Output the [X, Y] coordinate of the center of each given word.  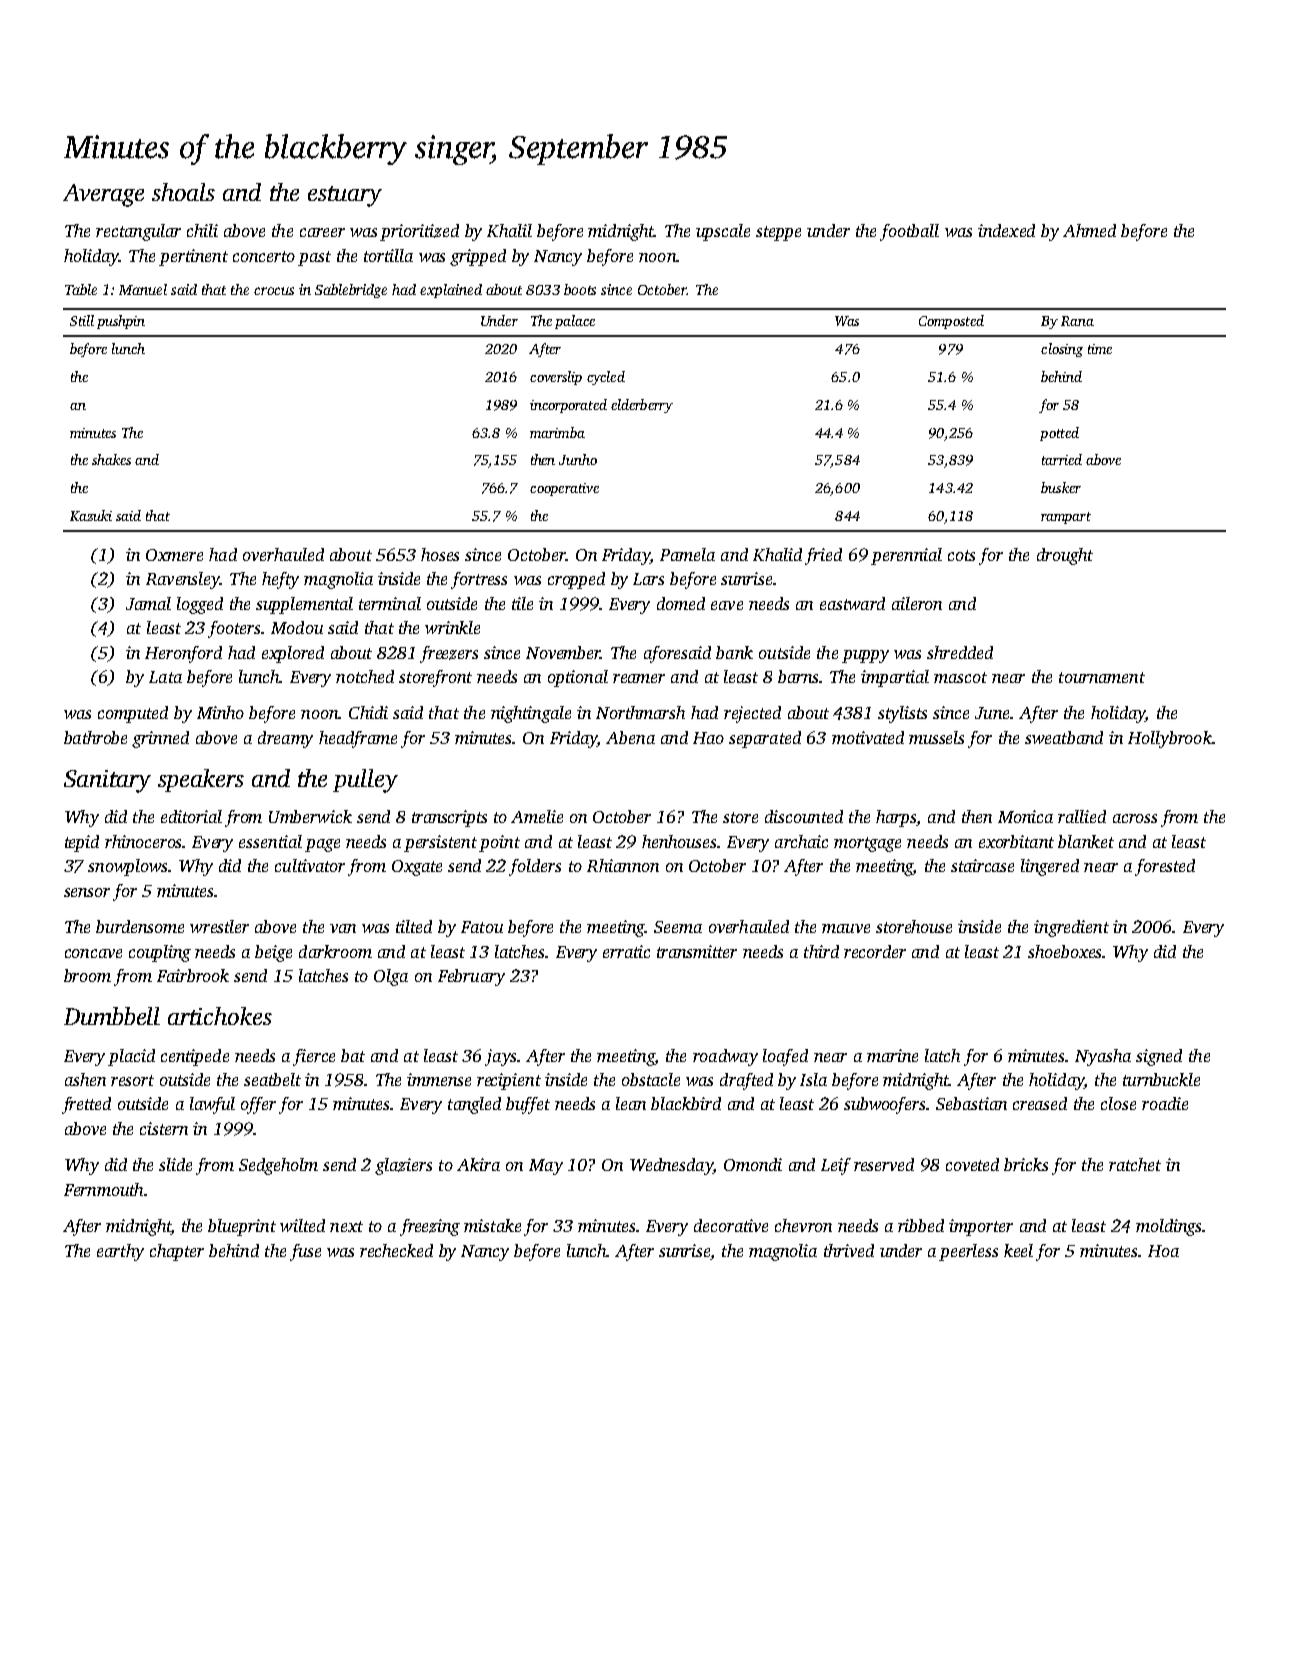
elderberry [642, 406]
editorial [191, 816]
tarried [1062, 459]
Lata [165, 677]
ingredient [1071, 928]
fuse [305, 1252]
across [1135, 818]
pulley [365, 781]
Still [82, 320]
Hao [708, 738]
